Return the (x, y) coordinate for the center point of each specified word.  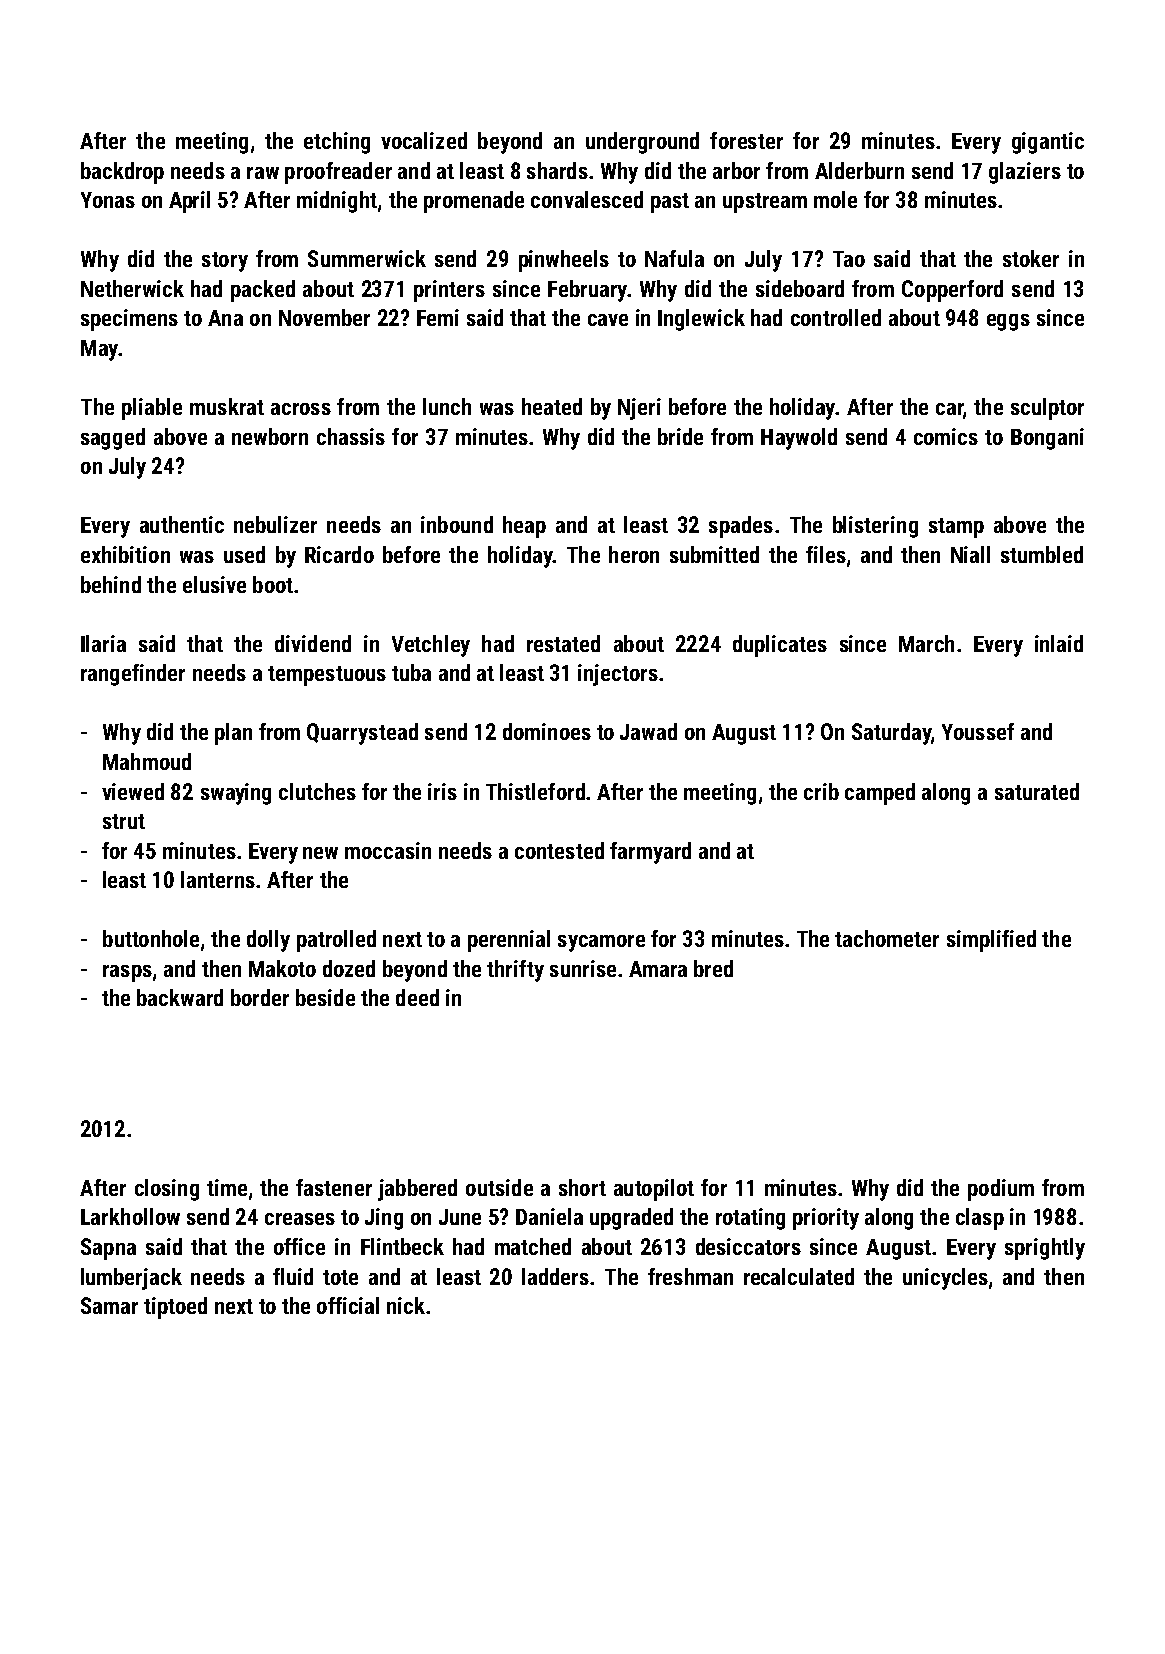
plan (233, 734)
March (926, 643)
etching (337, 143)
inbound (457, 524)
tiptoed (175, 1308)
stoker (1031, 258)
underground (642, 143)
